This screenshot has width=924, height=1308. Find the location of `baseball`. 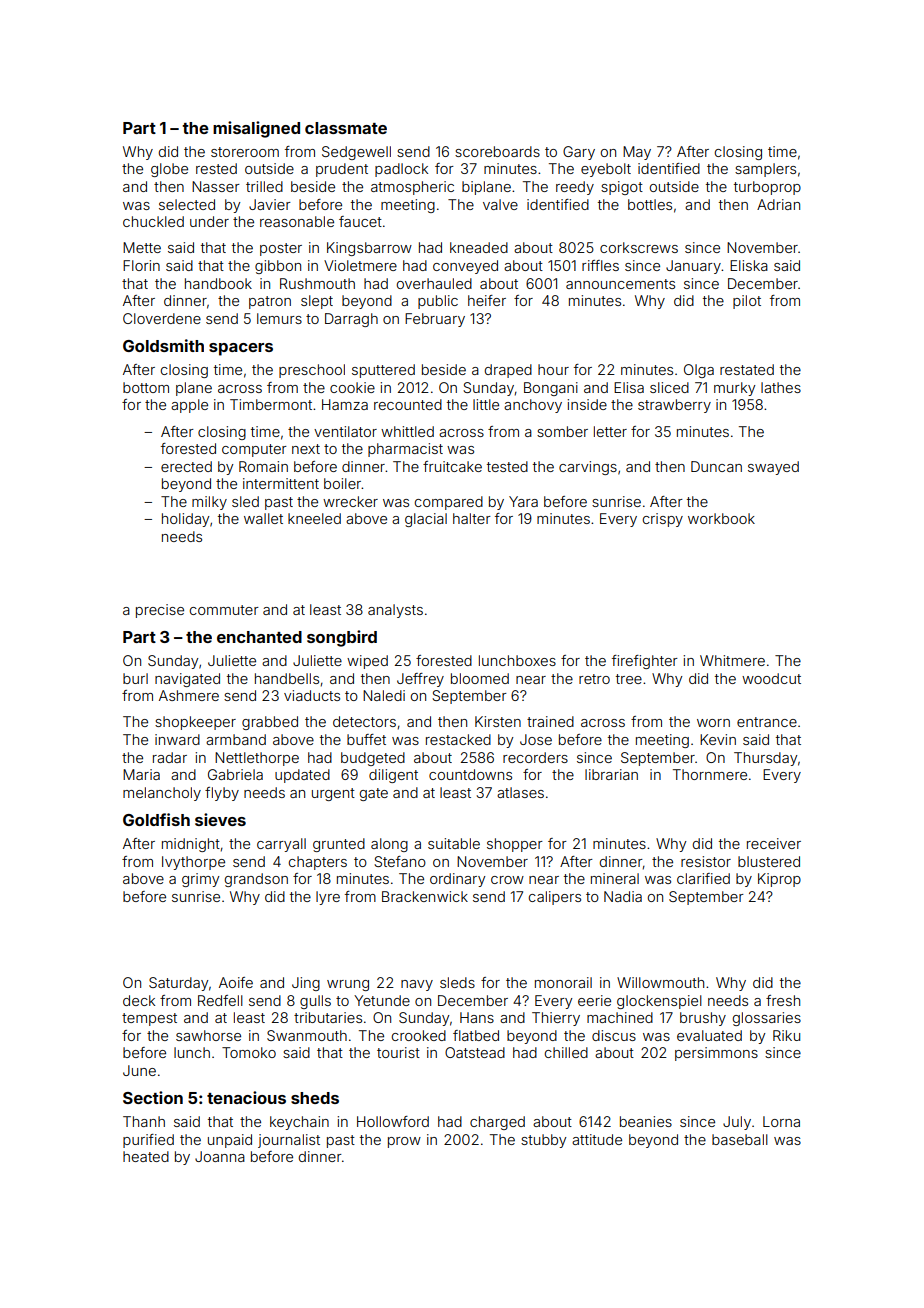

baseball is located at coordinates (740, 1139).
